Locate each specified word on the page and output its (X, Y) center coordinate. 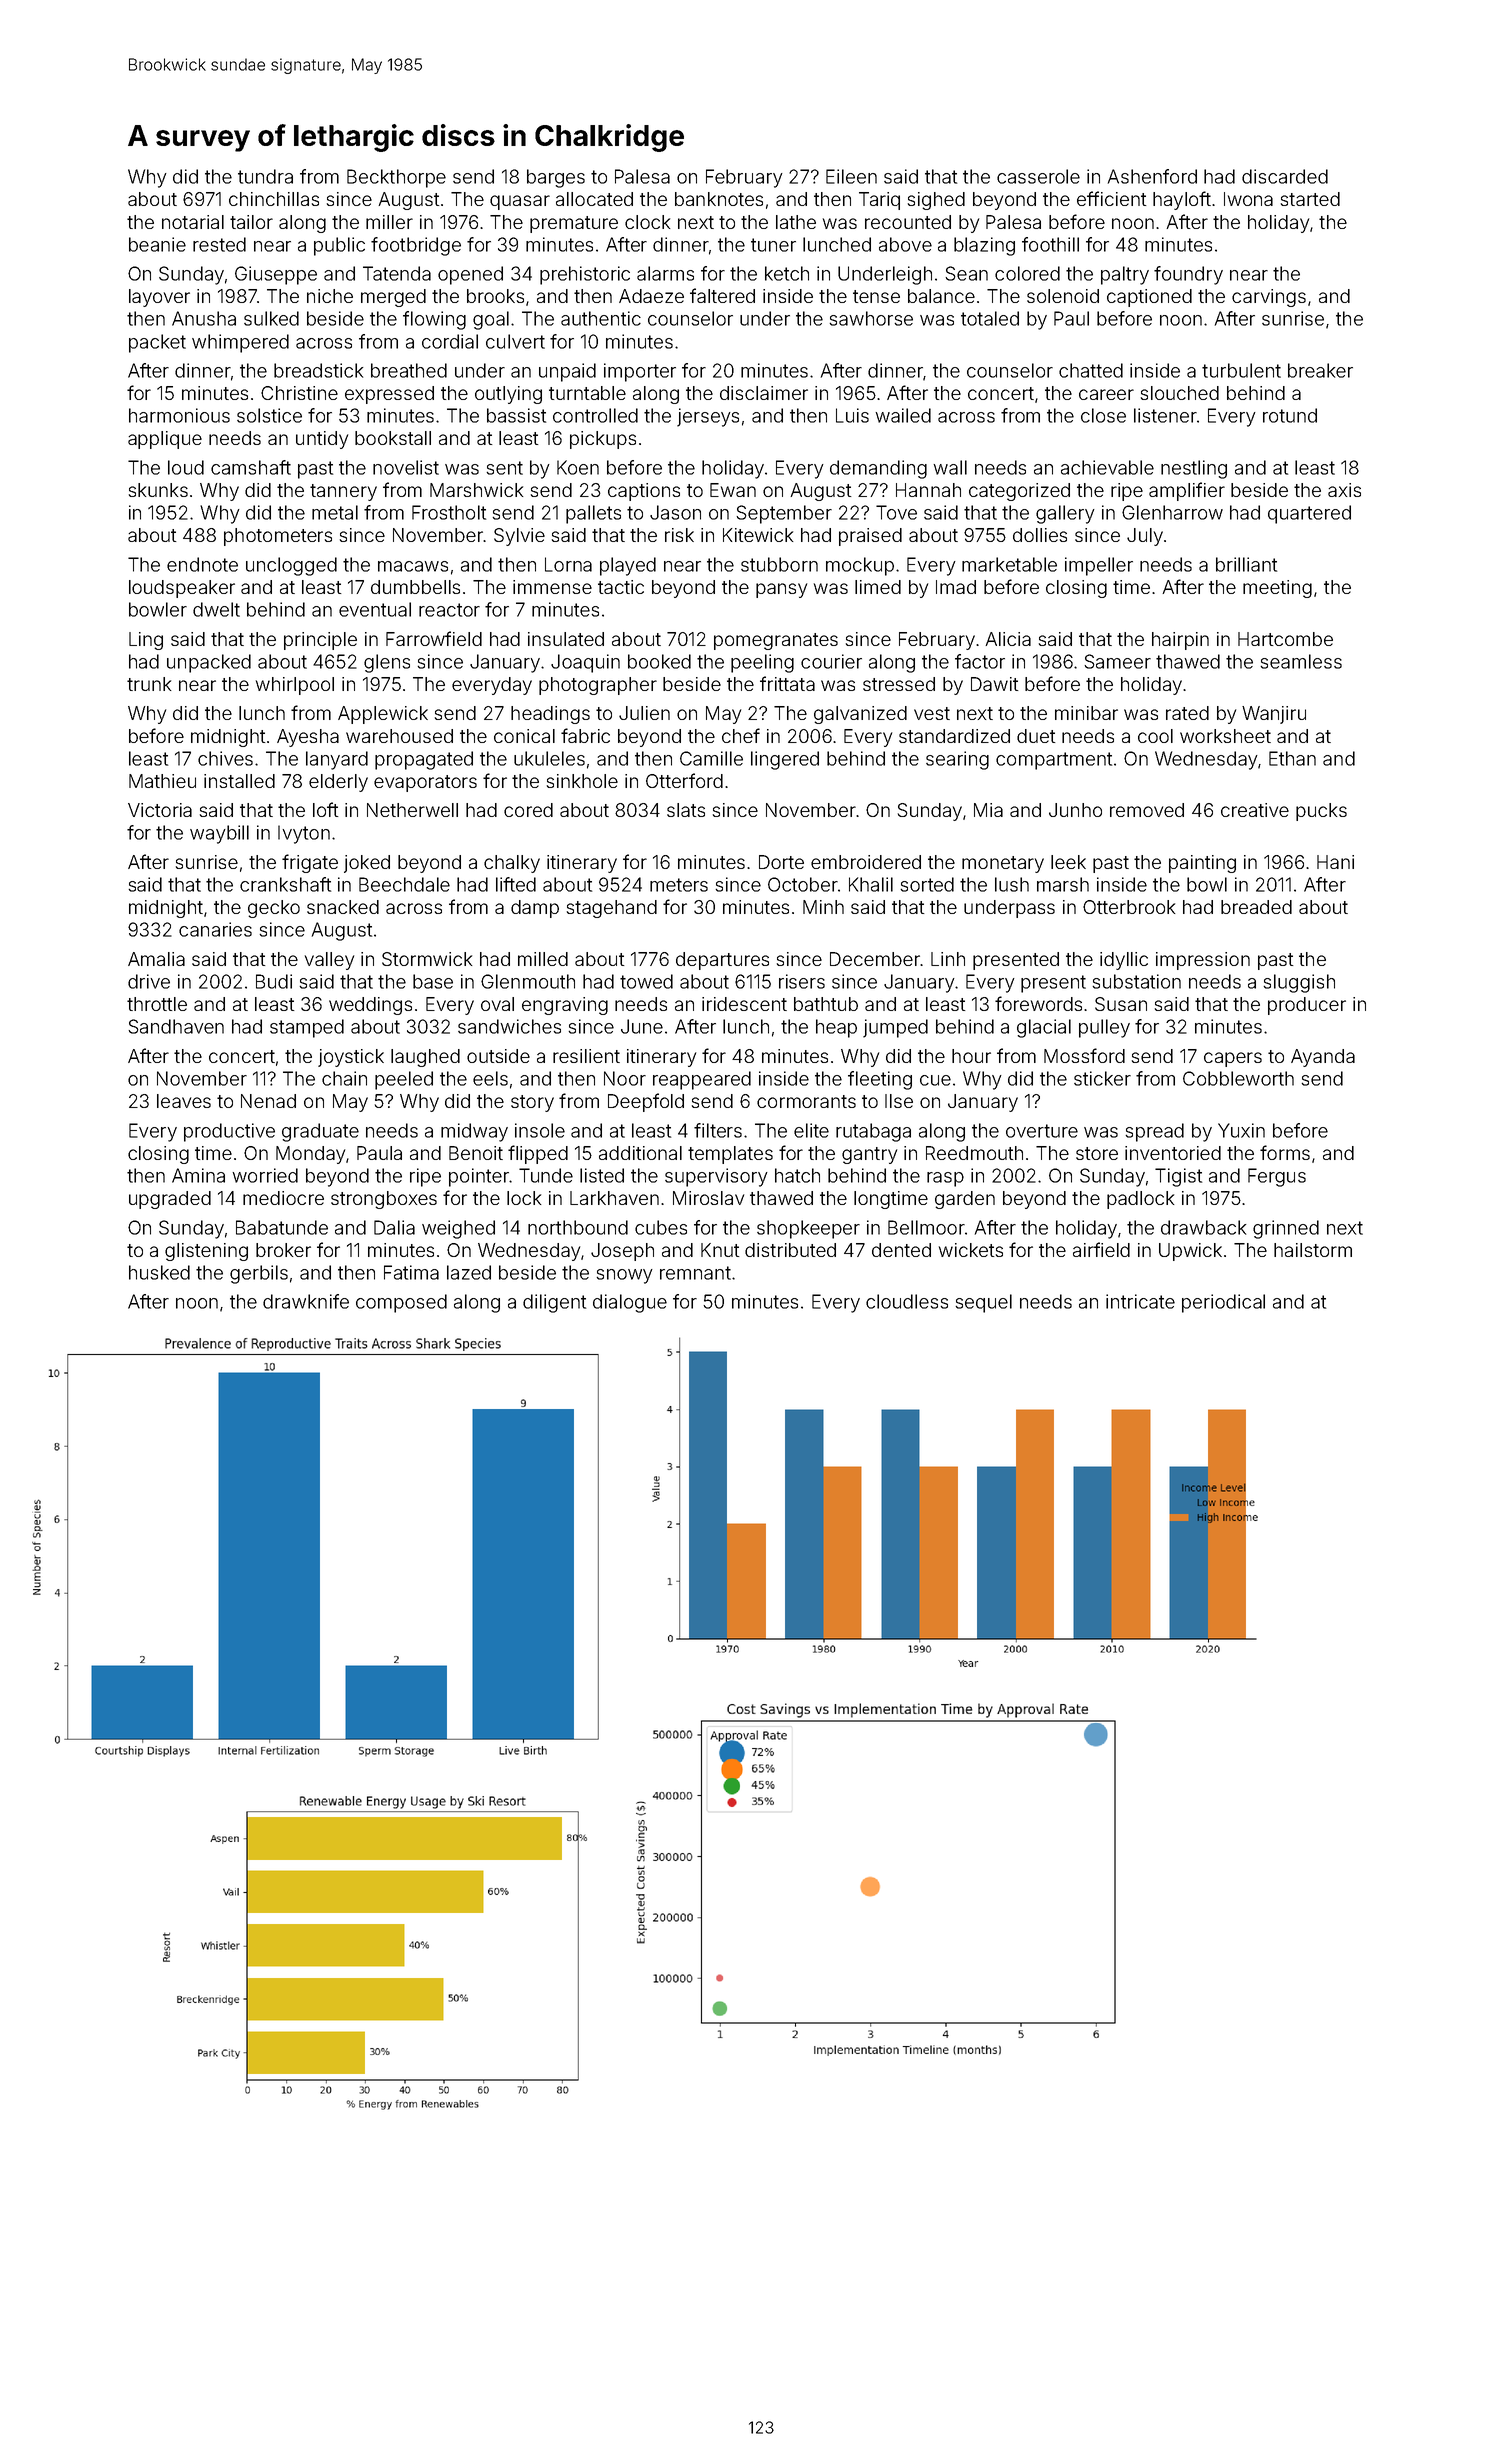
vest (932, 713)
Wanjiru (1274, 715)
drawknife (306, 1301)
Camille (711, 758)
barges (556, 178)
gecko (274, 909)
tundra (265, 176)
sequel (983, 1303)
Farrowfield (434, 638)
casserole (1038, 176)
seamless (1301, 661)
